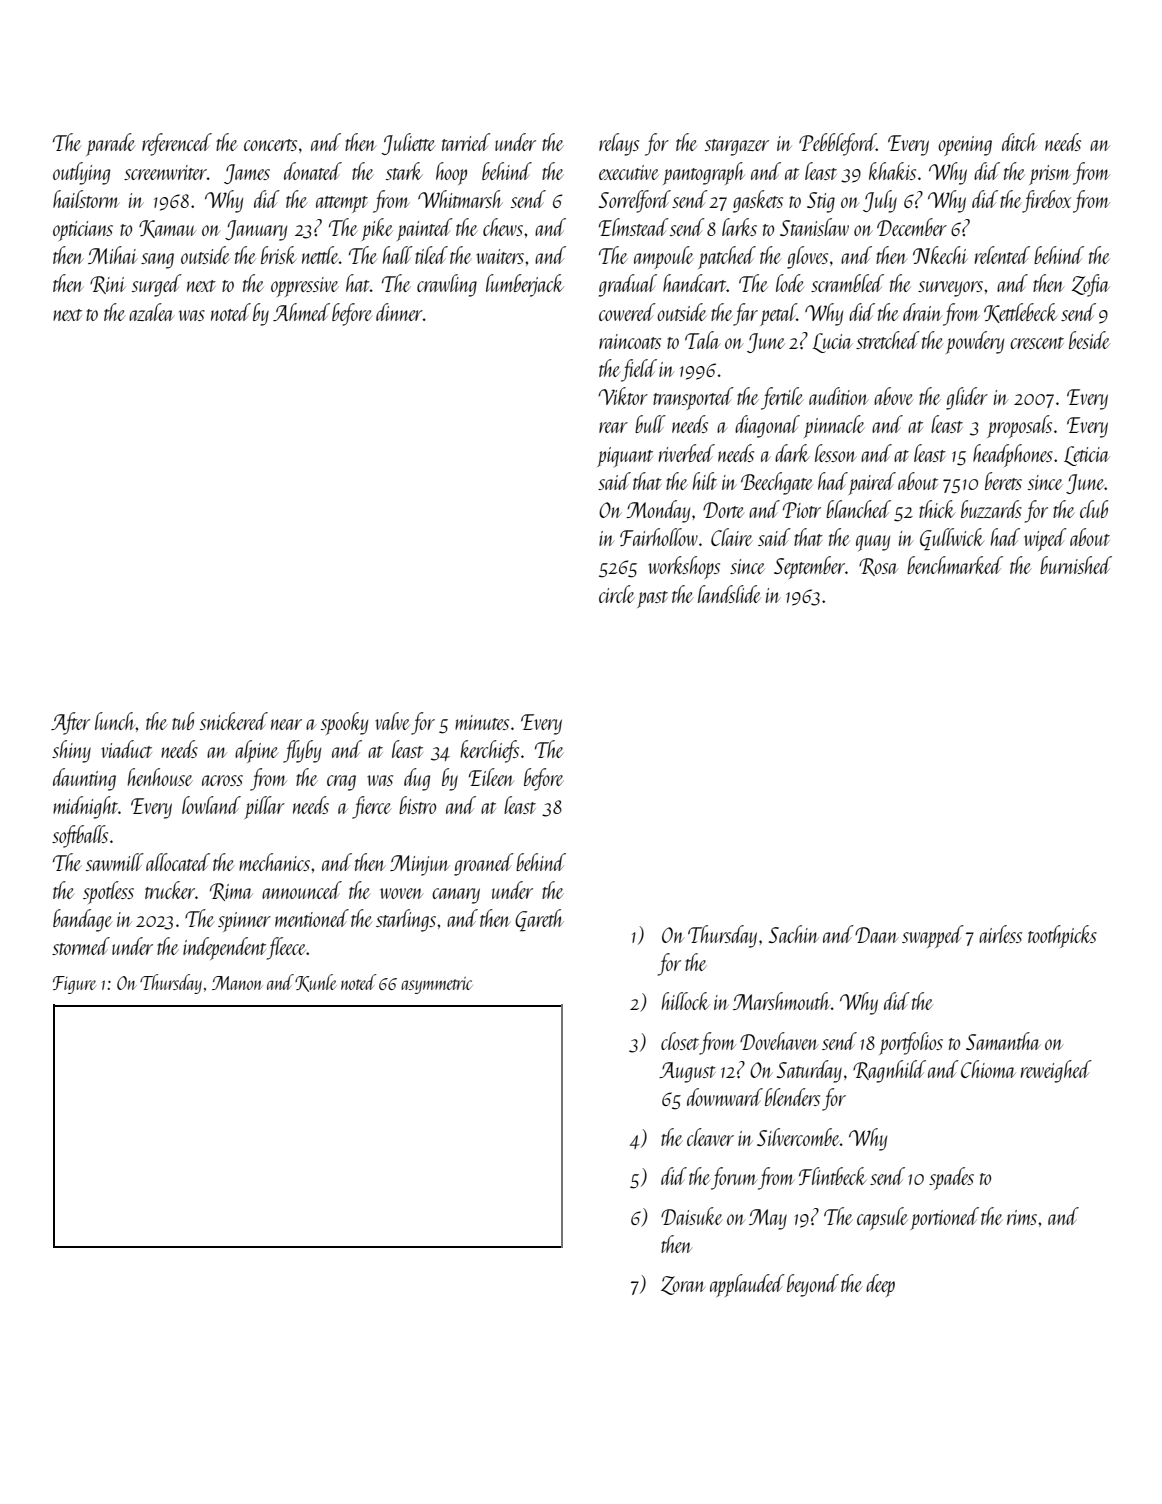  What do you see at coordinates (683, 1285) in the screenshot?
I see `Zoran` at bounding box center [683, 1285].
